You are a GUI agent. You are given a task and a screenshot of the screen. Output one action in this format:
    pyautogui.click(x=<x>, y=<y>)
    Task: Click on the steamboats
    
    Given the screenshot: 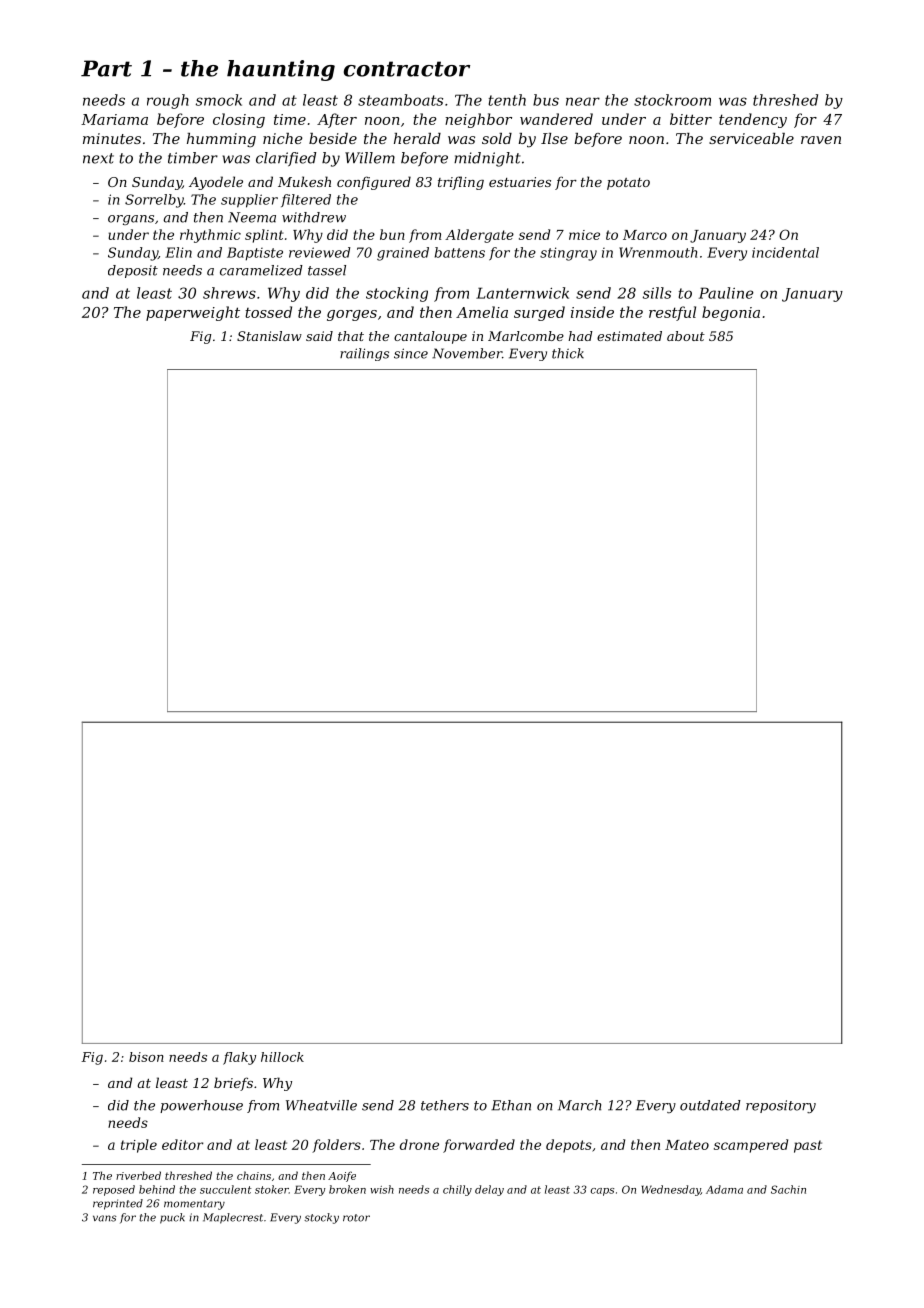 What is the action you would take?
    pyautogui.click(x=400, y=100)
